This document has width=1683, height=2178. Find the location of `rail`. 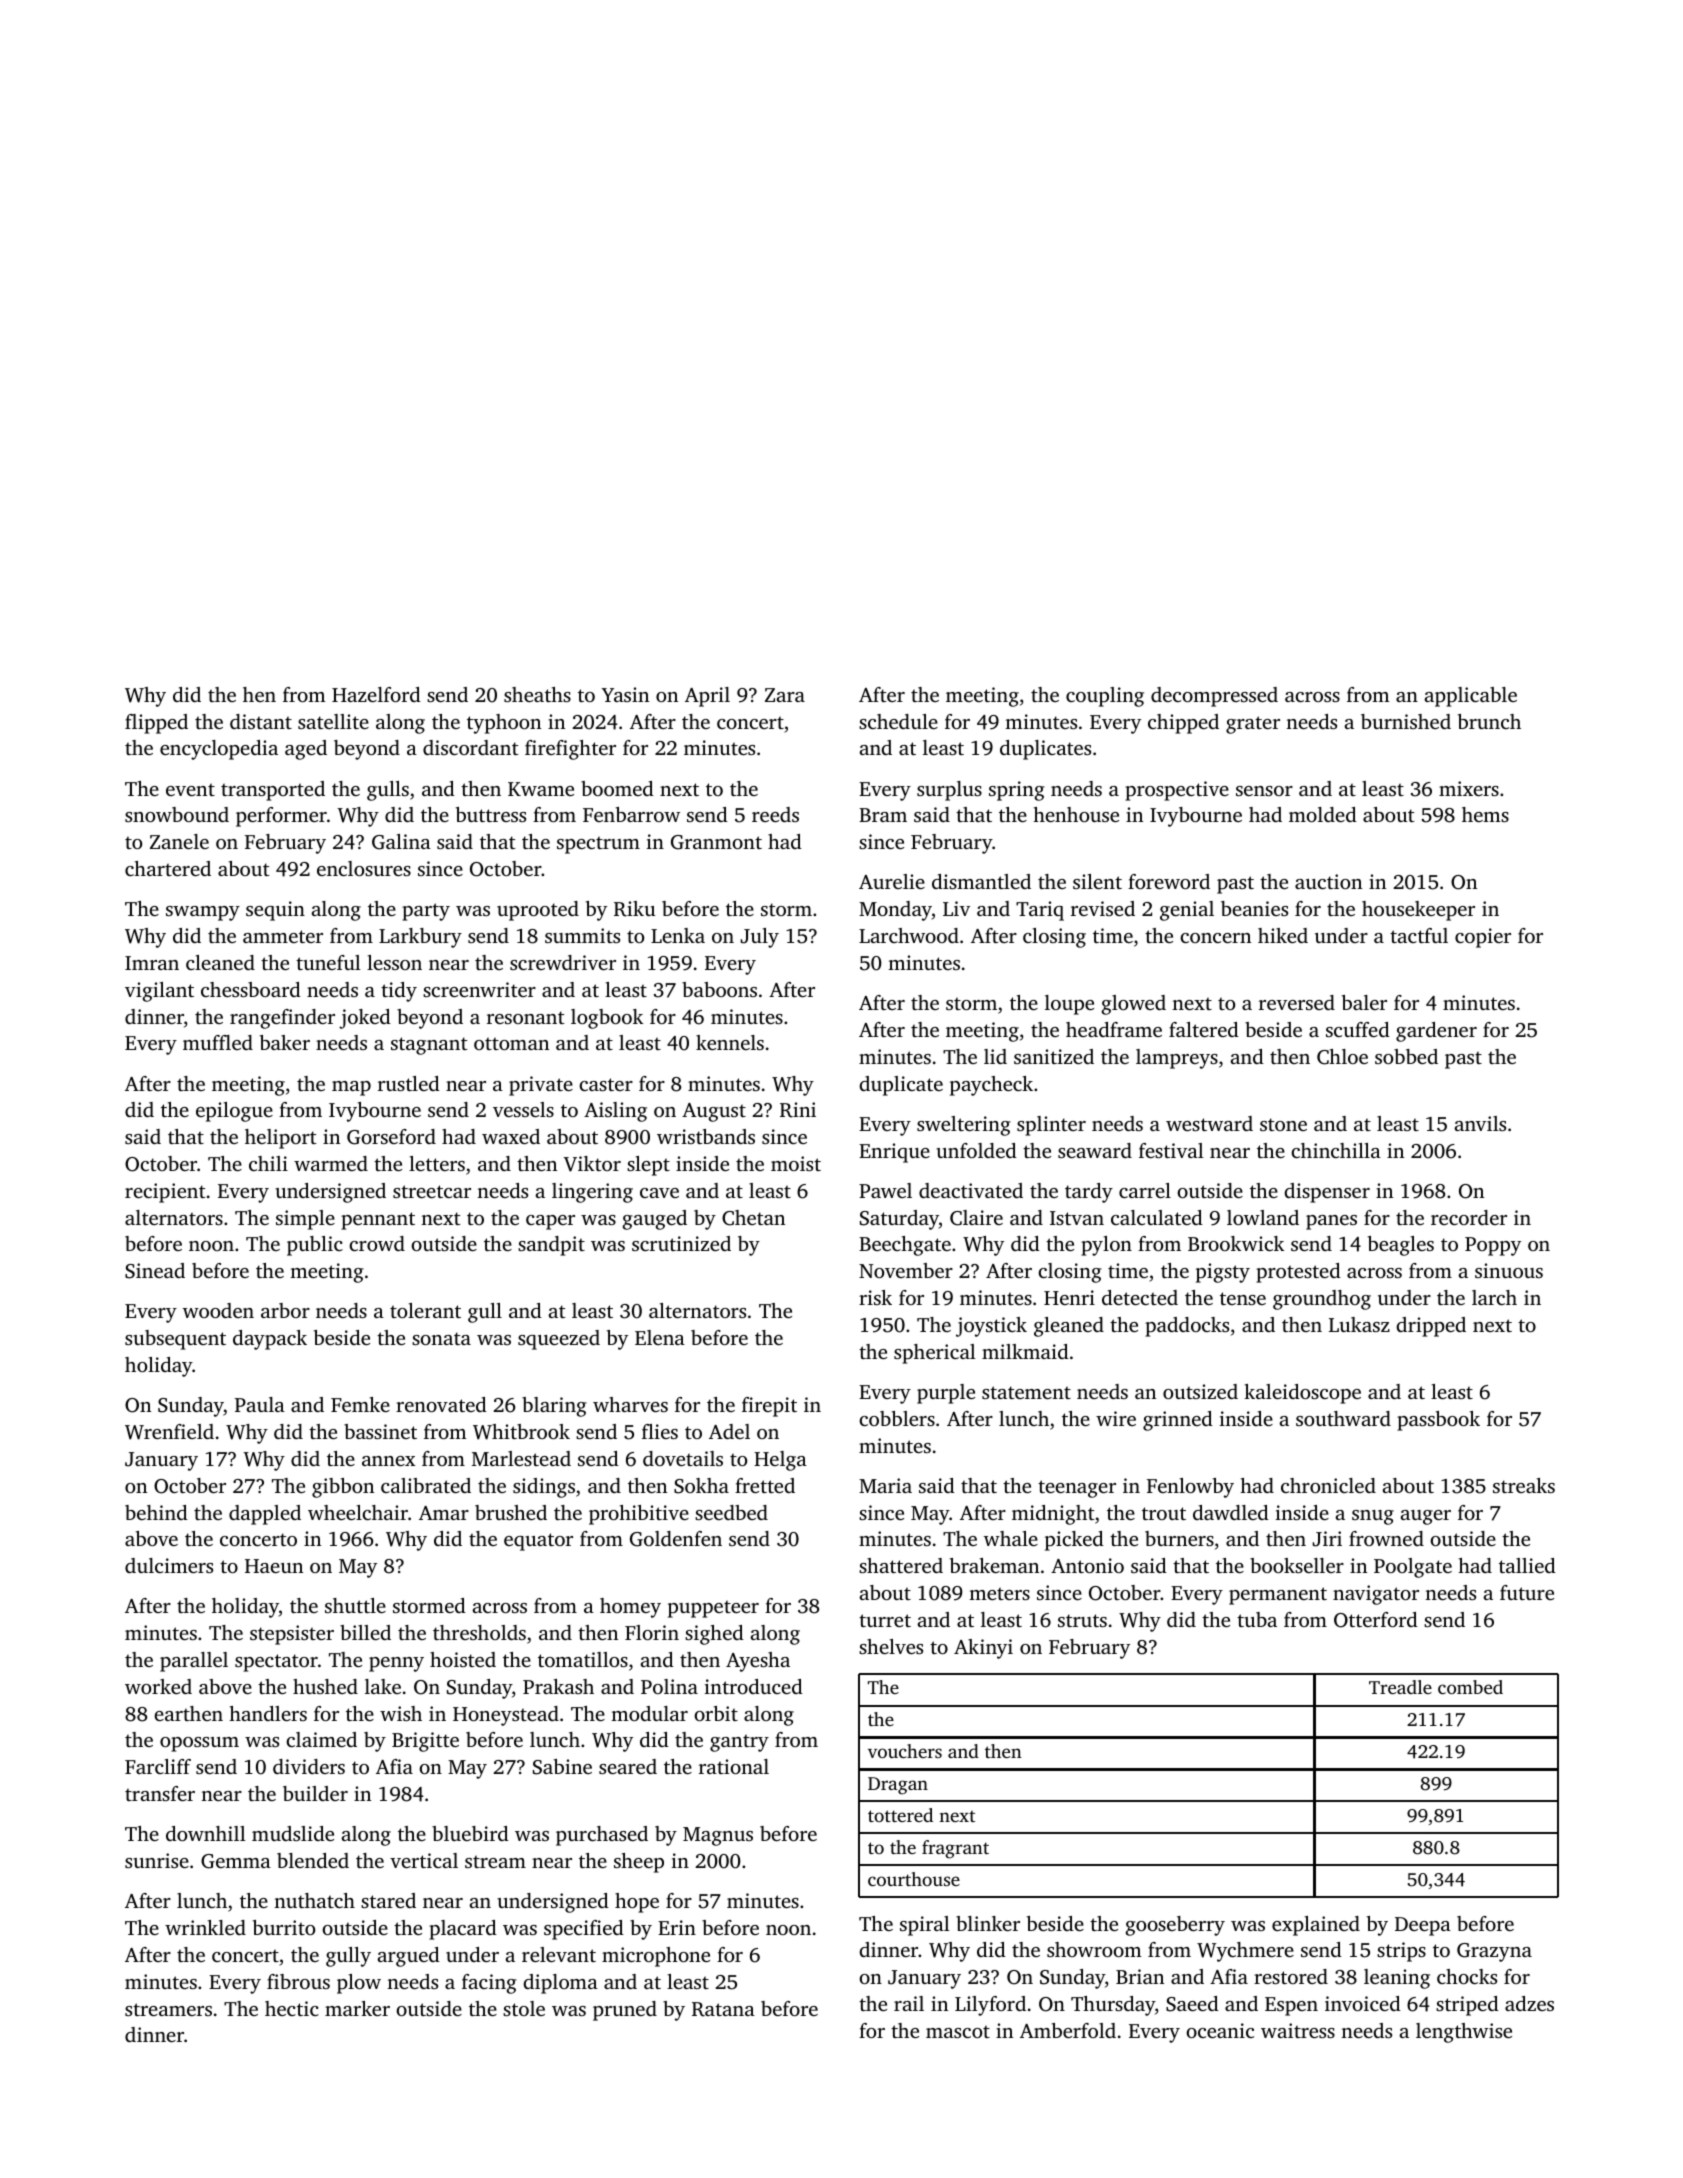

rail is located at coordinates (909, 2003).
